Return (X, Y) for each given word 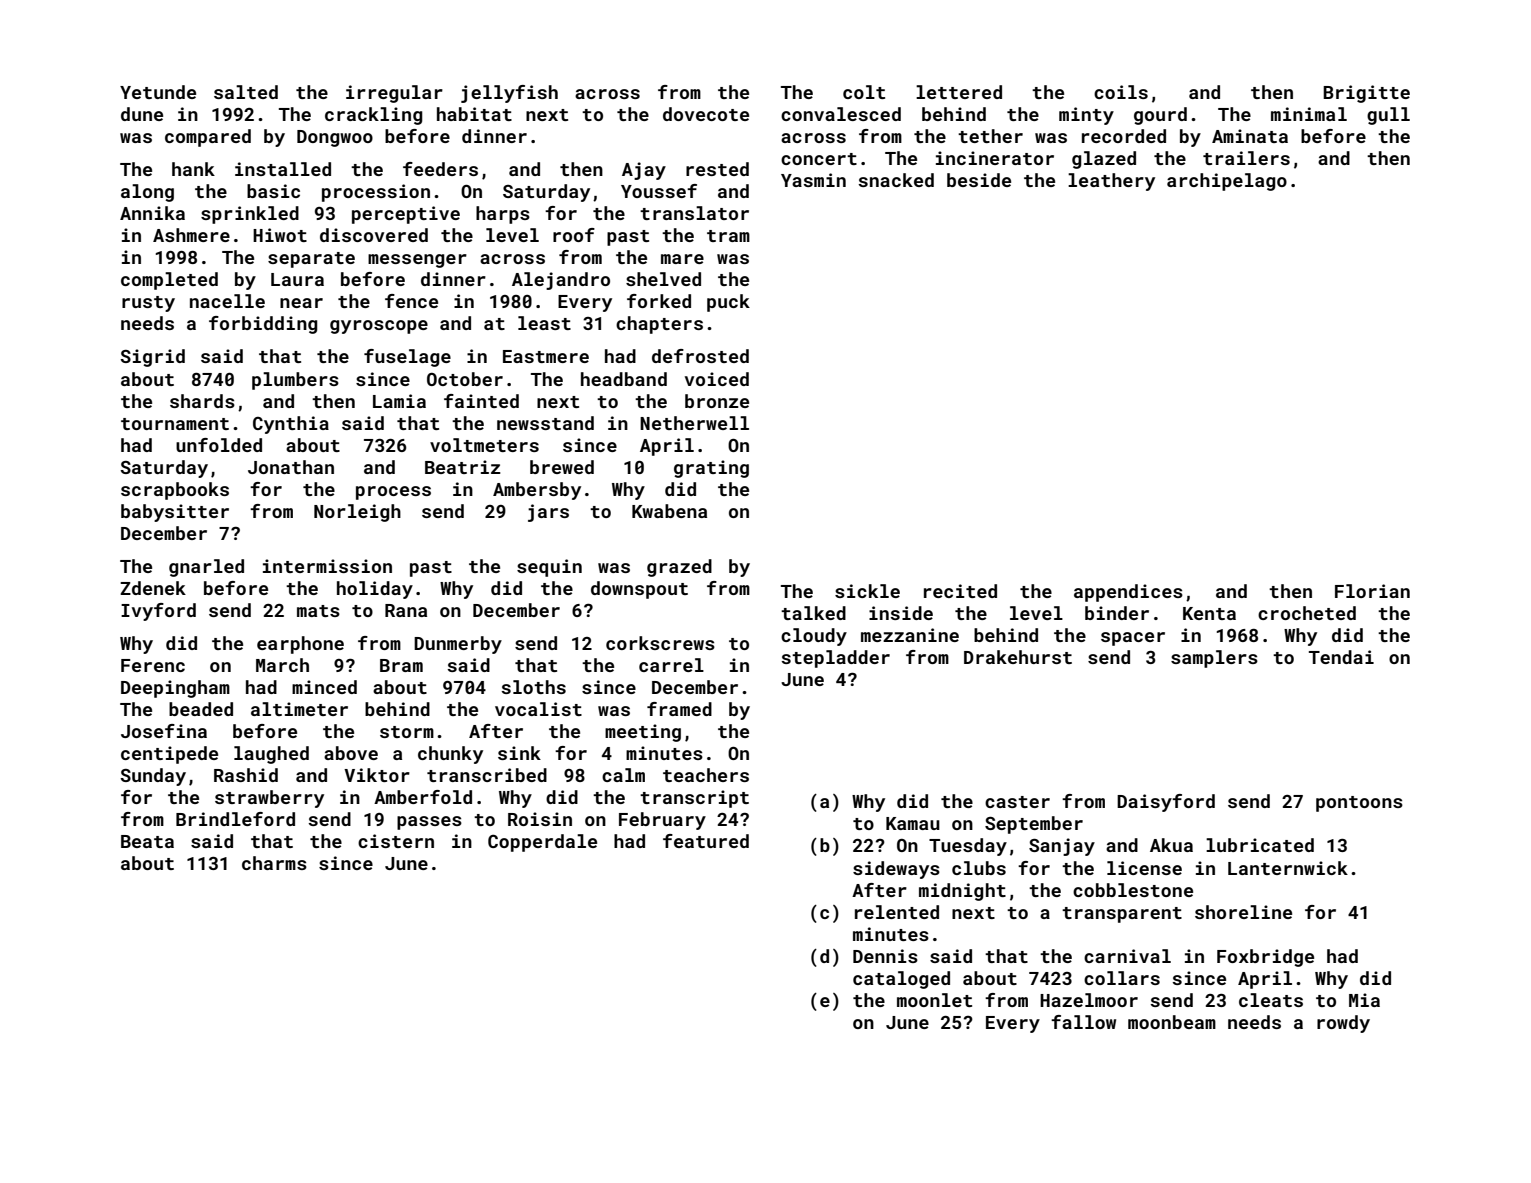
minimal (1309, 114)
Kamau (913, 823)
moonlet (934, 1000)
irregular (394, 94)
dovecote (706, 114)
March (282, 665)
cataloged (901, 980)
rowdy (1343, 1024)
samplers (1214, 659)
